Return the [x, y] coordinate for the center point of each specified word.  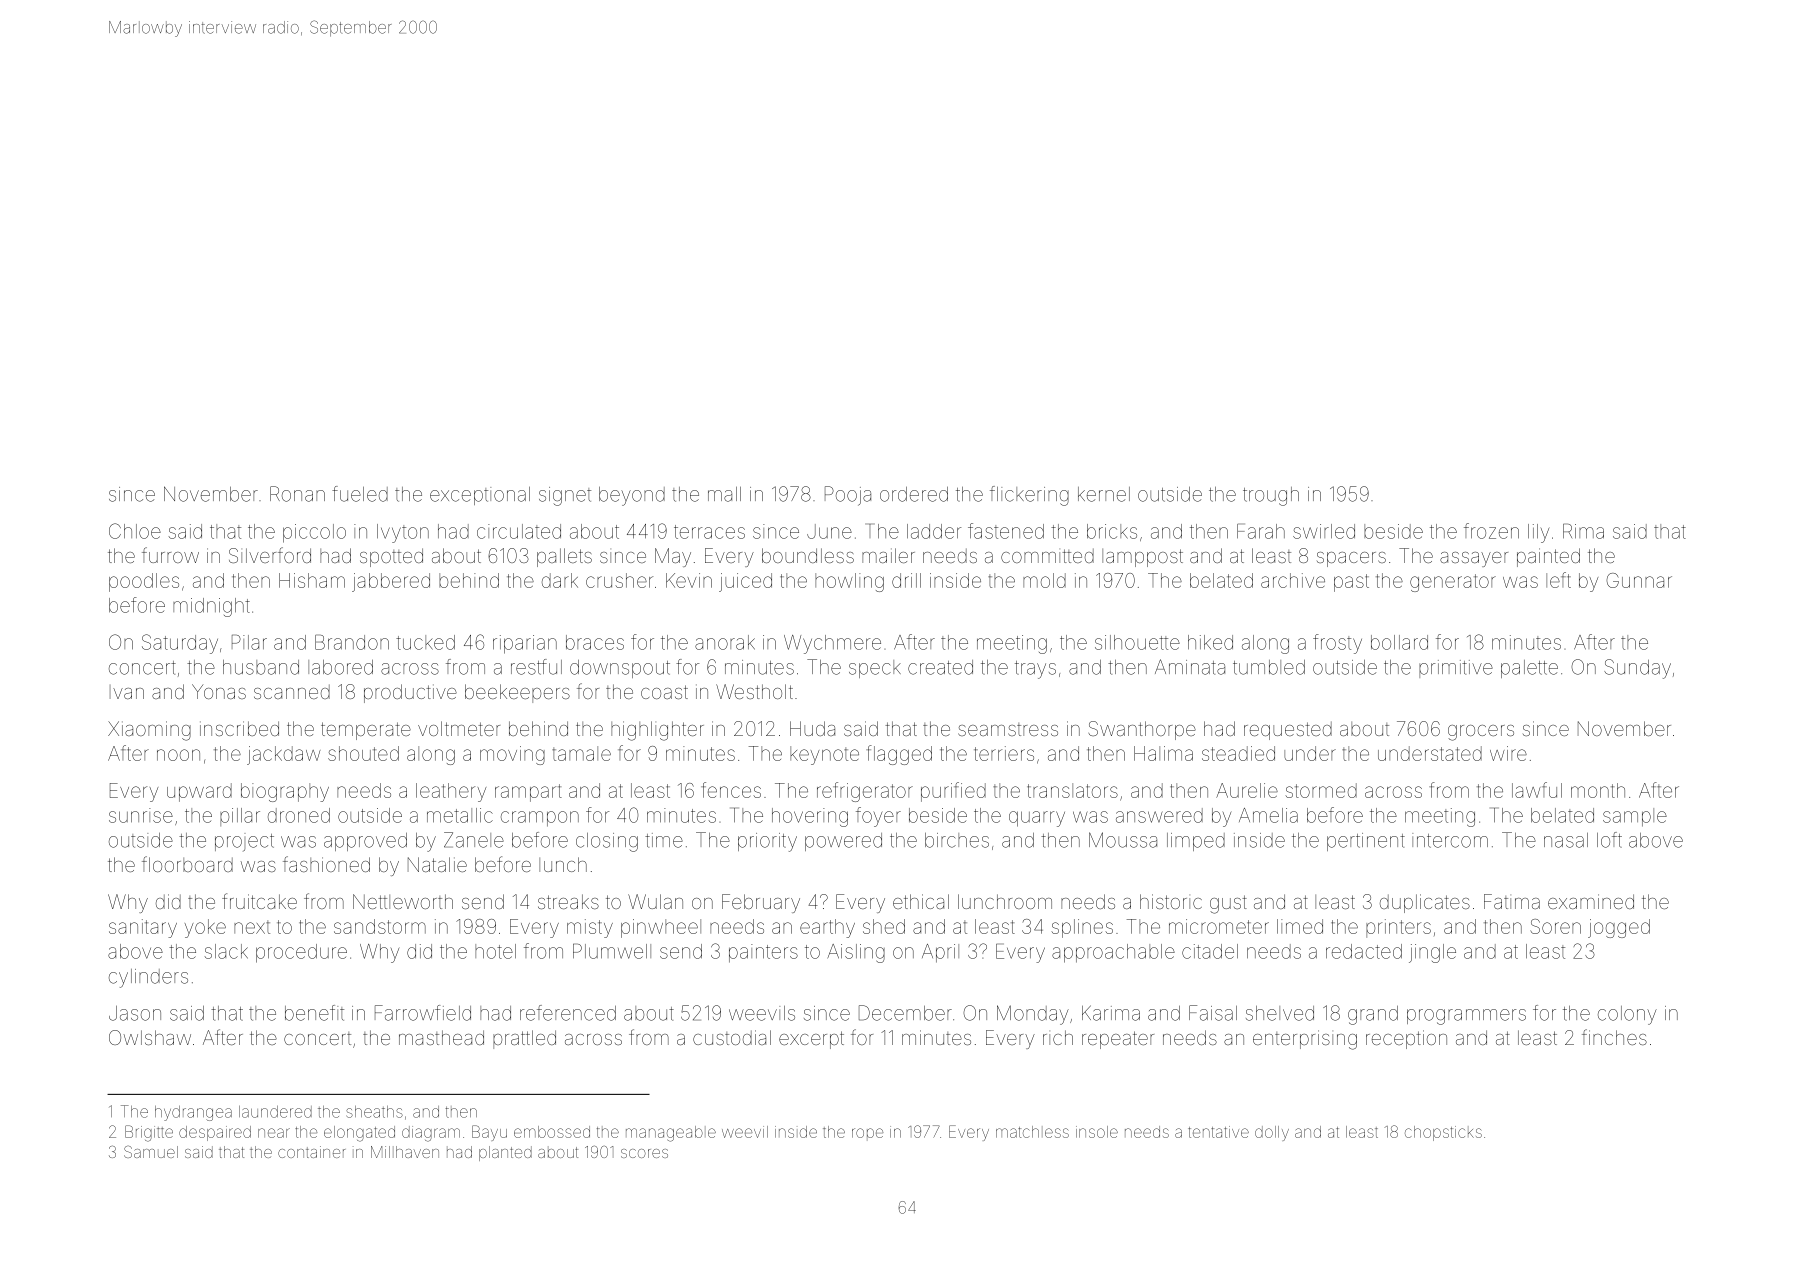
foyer [878, 817]
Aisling [856, 953]
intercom [1450, 840]
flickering [1029, 496]
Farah [1261, 531]
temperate [366, 731]
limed [1300, 926]
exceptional [480, 496]
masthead [441, 1037]
